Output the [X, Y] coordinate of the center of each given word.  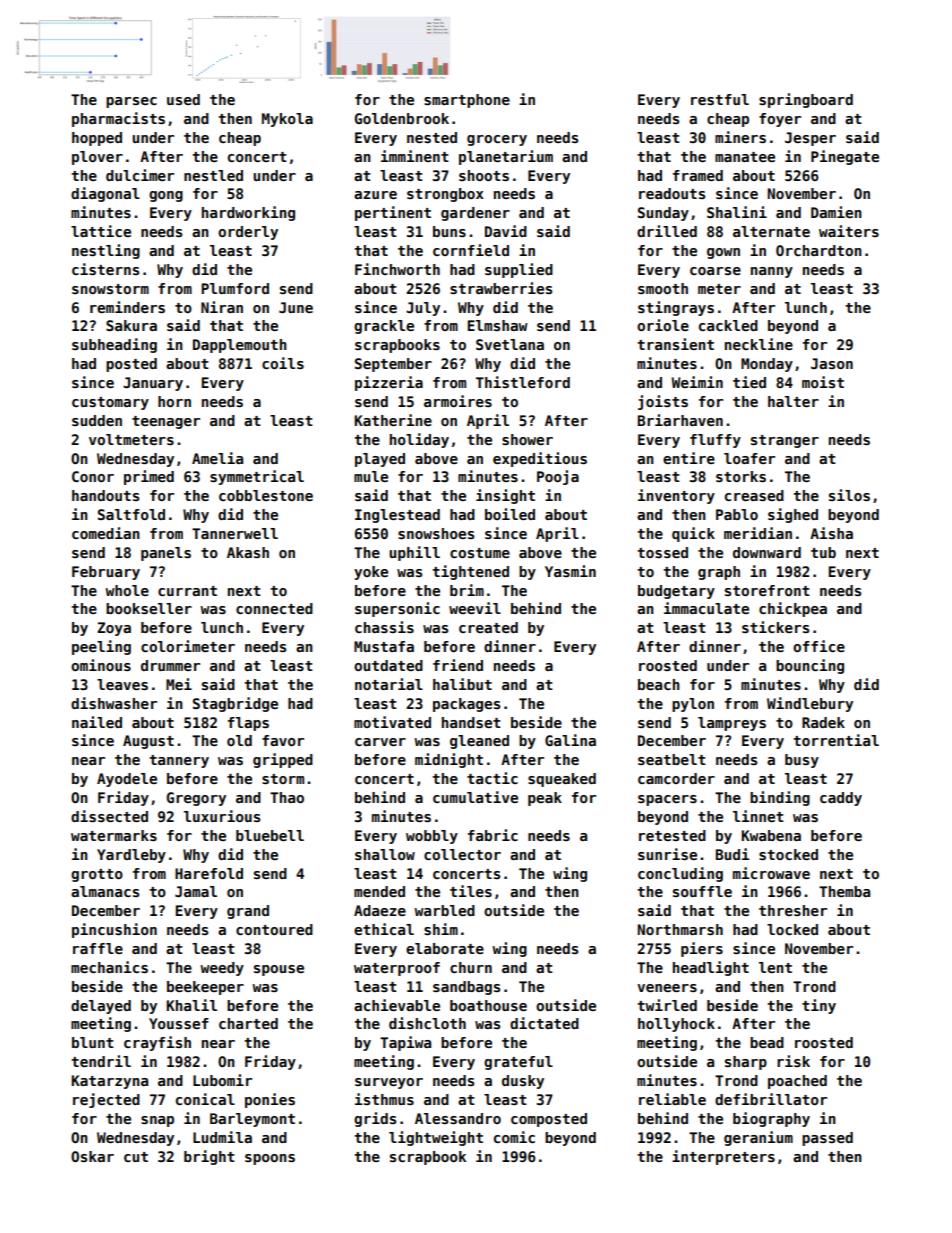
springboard [806, 100]
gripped [283, 760]
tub [823, 552]
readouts [672, 193]
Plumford [235, 288]
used [183, 99]
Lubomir [222, 1080]
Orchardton [819, 250]
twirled [667, 1005]
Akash [248, 552]
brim [467, 590]
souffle [702, 891]
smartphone [467, 101]
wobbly [432, 837]
